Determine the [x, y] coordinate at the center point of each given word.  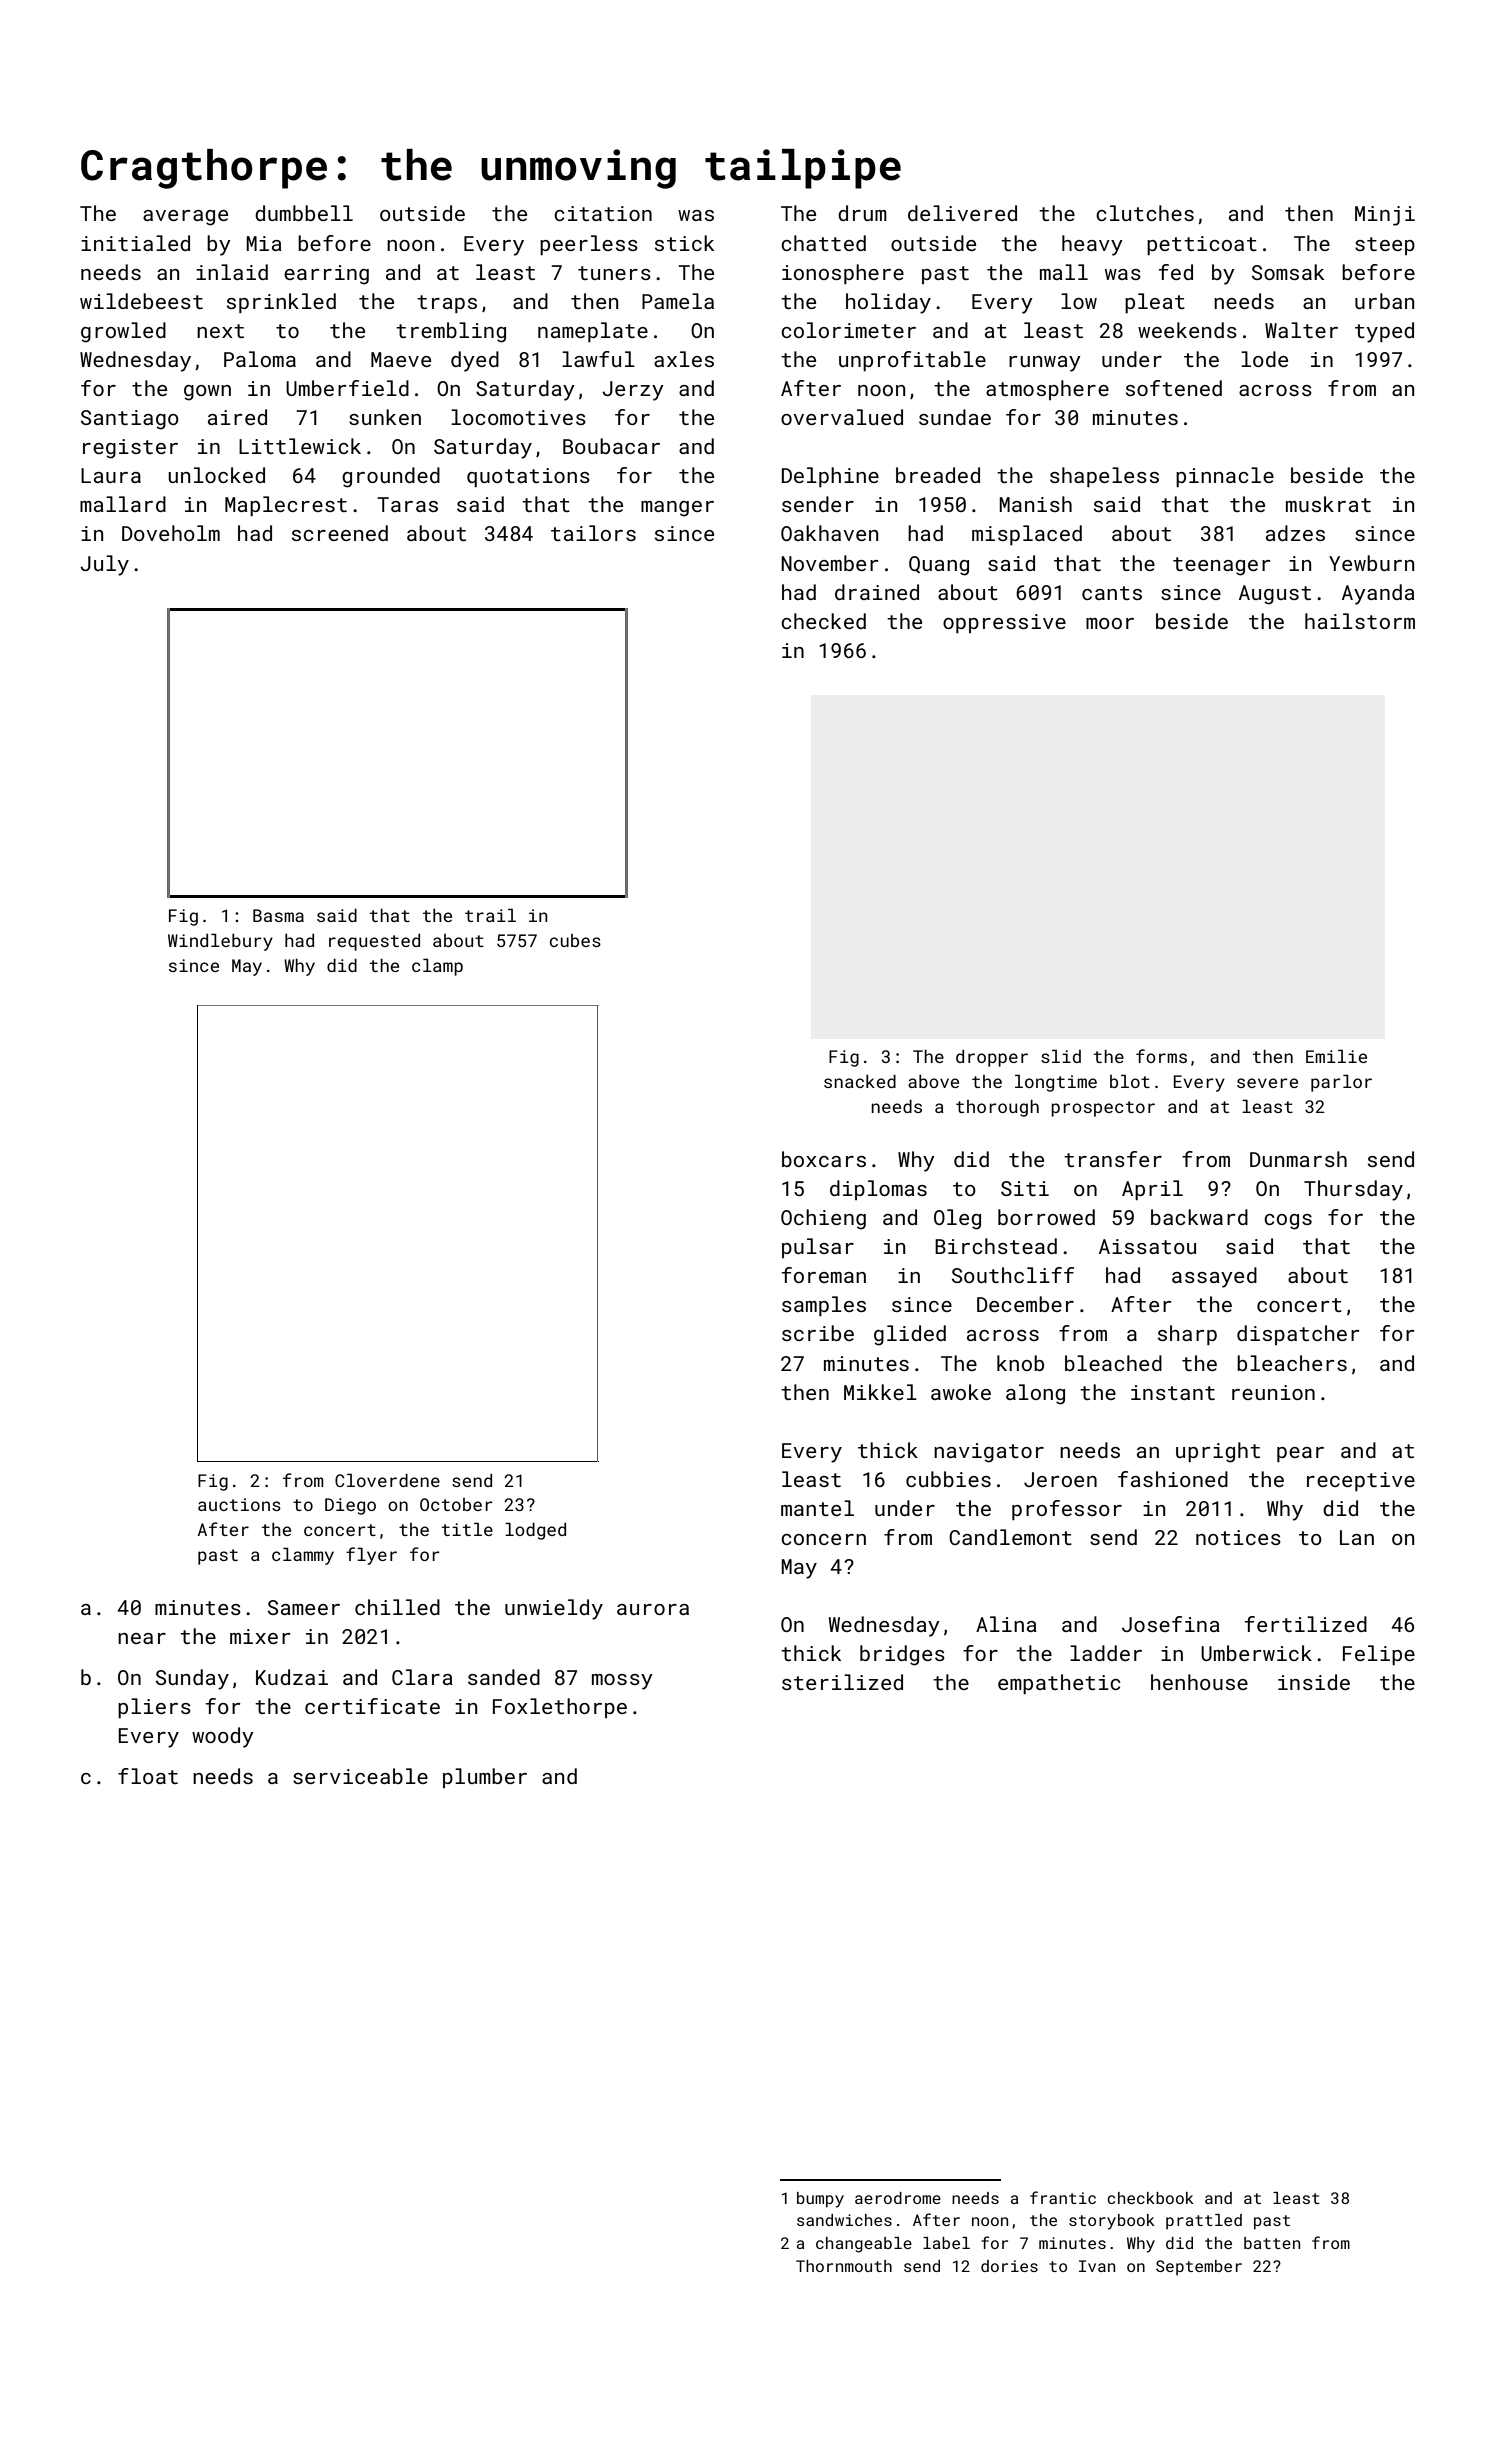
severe [1267, 1083]
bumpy [820, 2200]
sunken [385, 417]
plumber [485, 1778]
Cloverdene [387, 1480]
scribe [818, 1333]
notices [1238, 1537]
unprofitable [912, 361]
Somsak [1288, 272]
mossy [622, 1682]
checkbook [1150, 2198]
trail [490, 915]
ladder [1106, 1653]
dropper [992, 1058]
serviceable [360, 1776]
